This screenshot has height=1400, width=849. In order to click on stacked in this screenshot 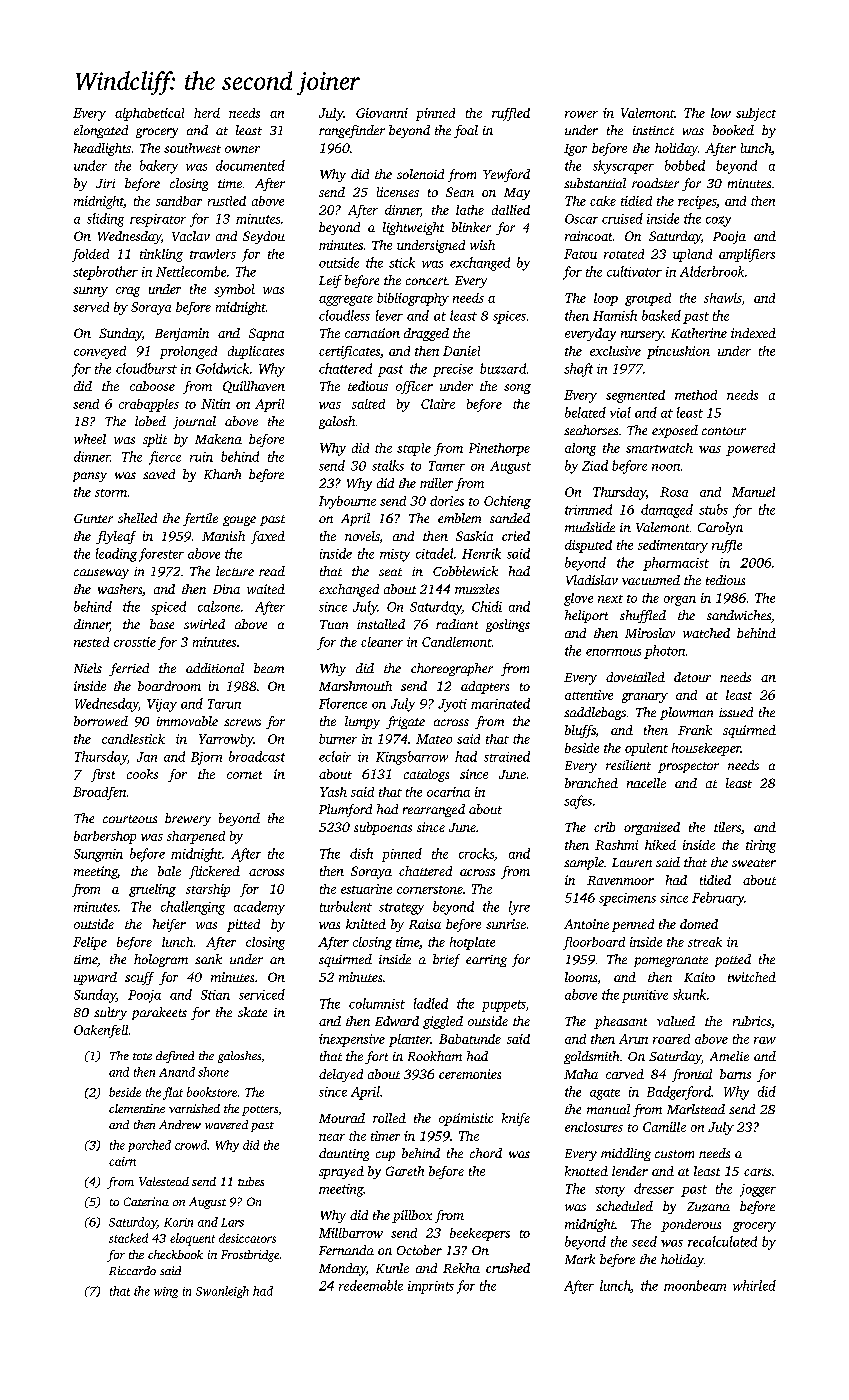, I will do `click(128, 1238)`.
